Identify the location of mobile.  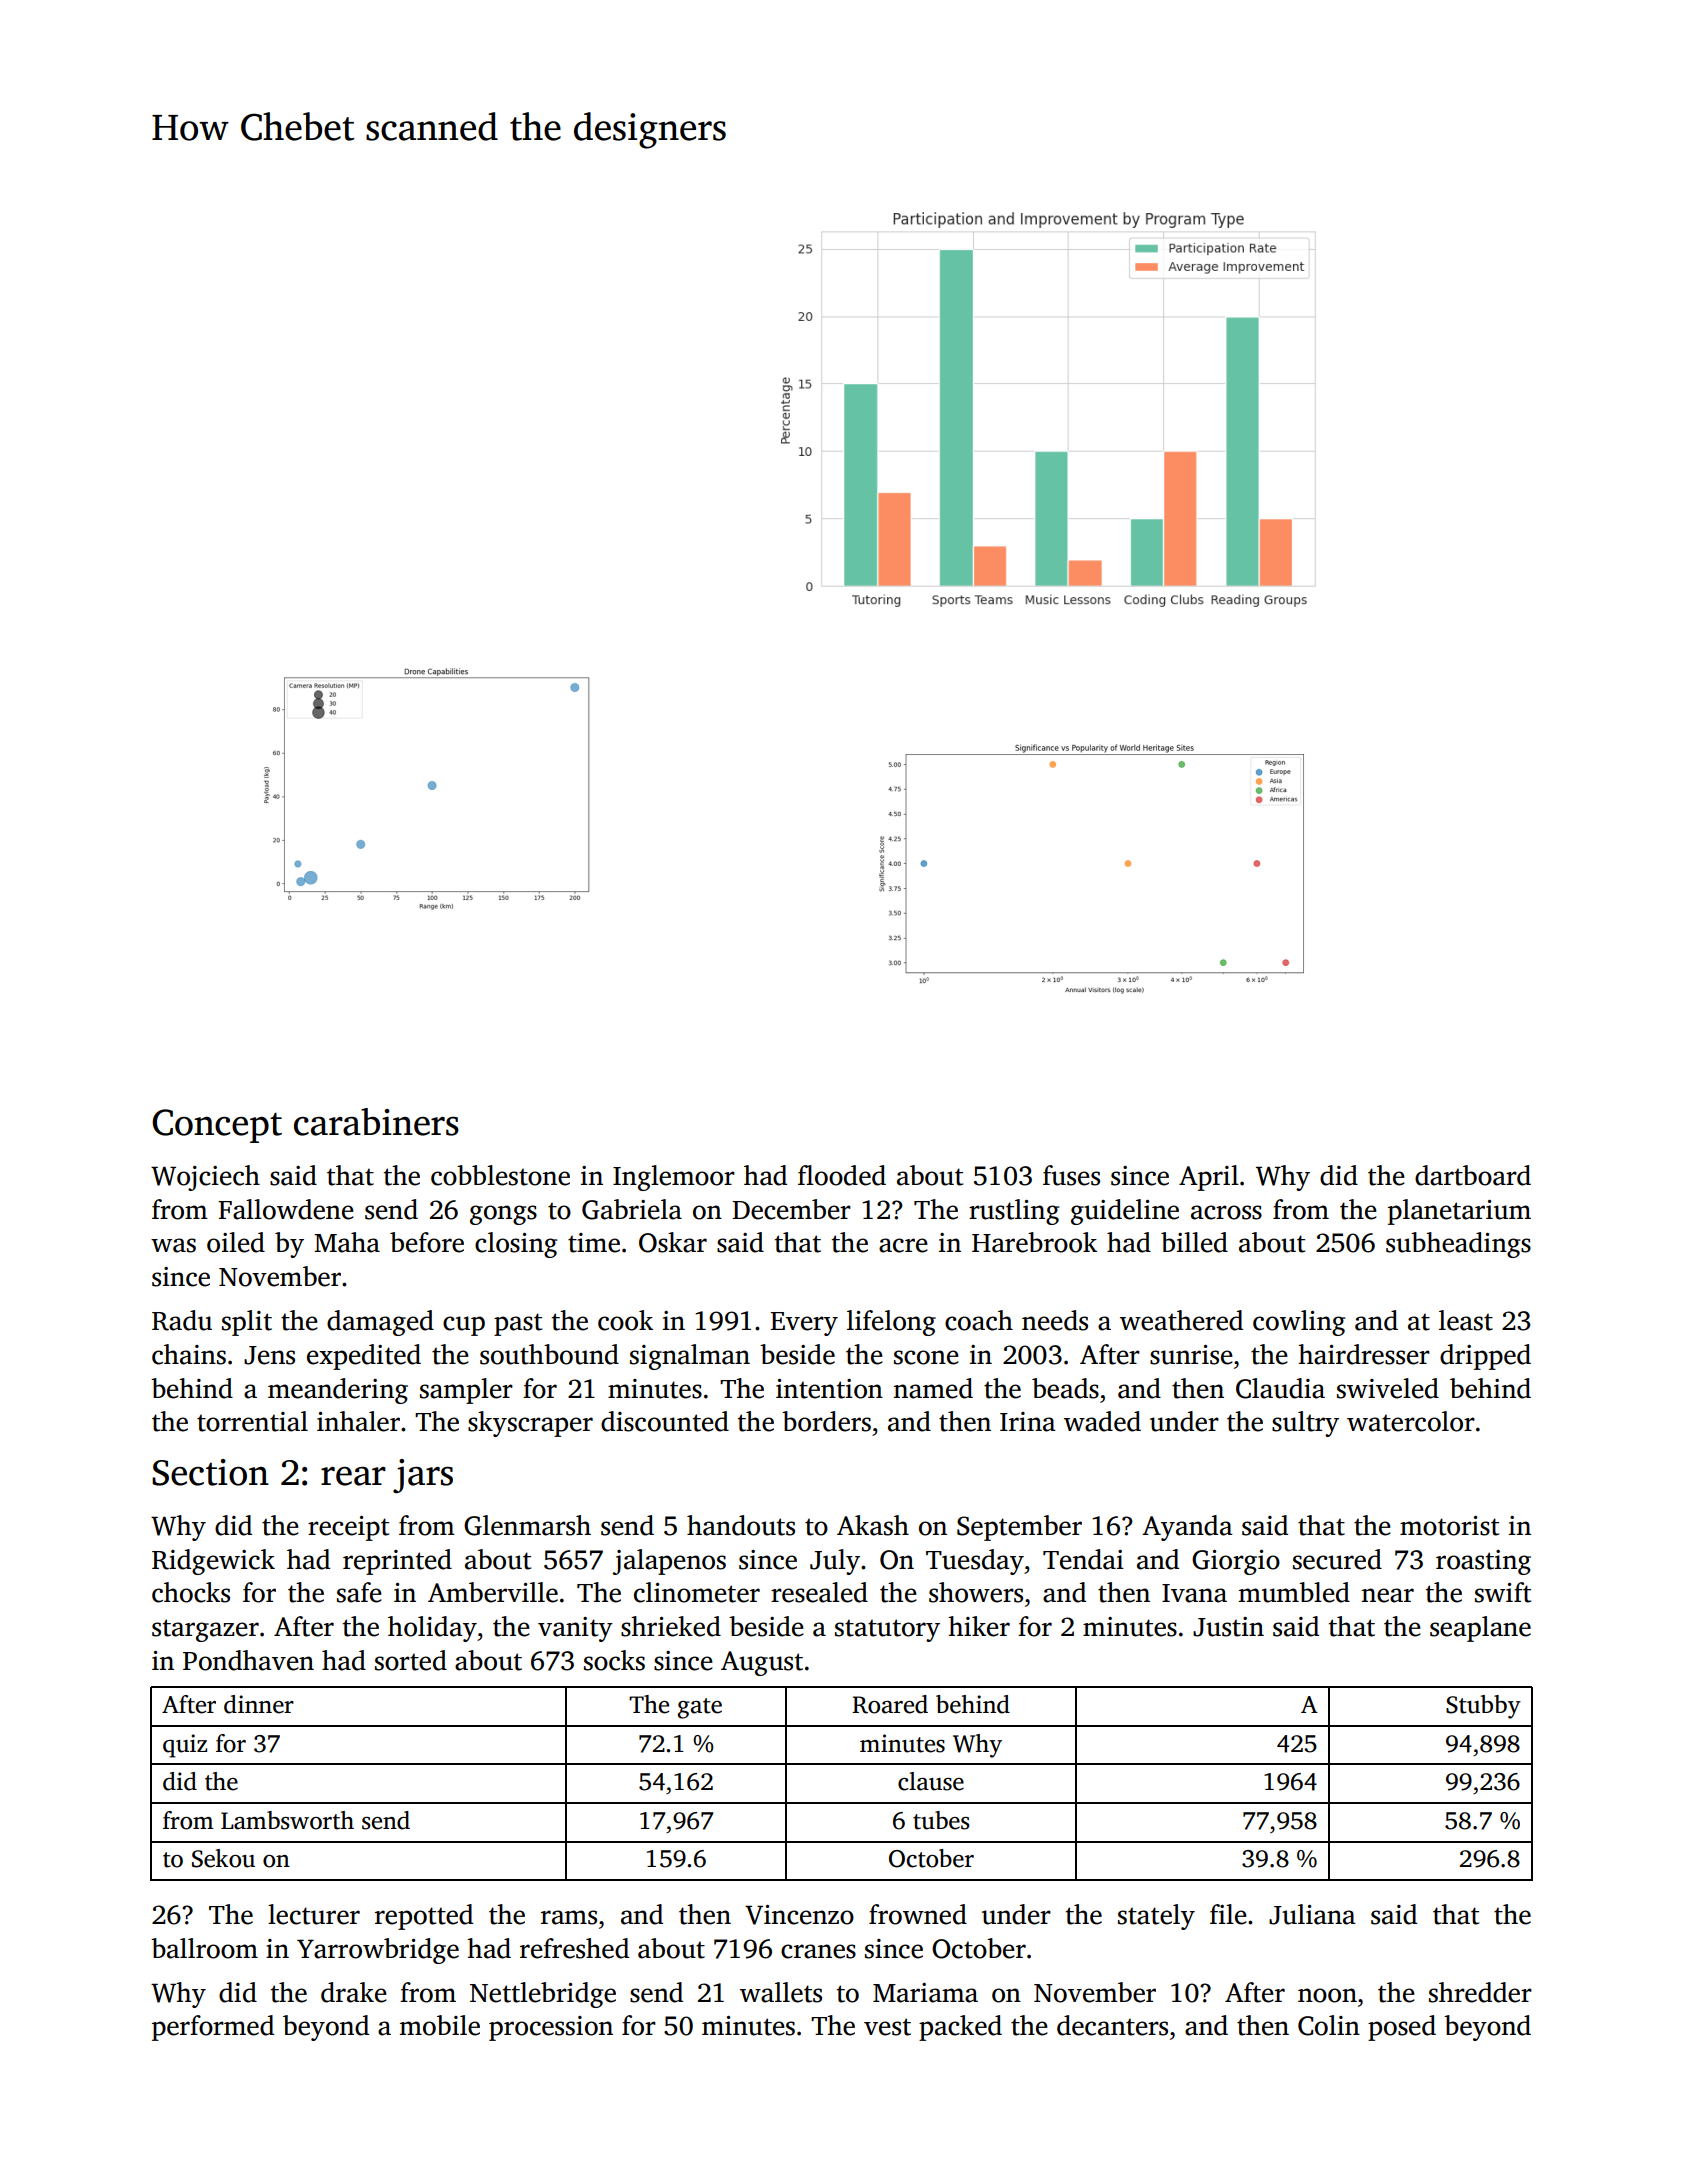
(440, 2025).
